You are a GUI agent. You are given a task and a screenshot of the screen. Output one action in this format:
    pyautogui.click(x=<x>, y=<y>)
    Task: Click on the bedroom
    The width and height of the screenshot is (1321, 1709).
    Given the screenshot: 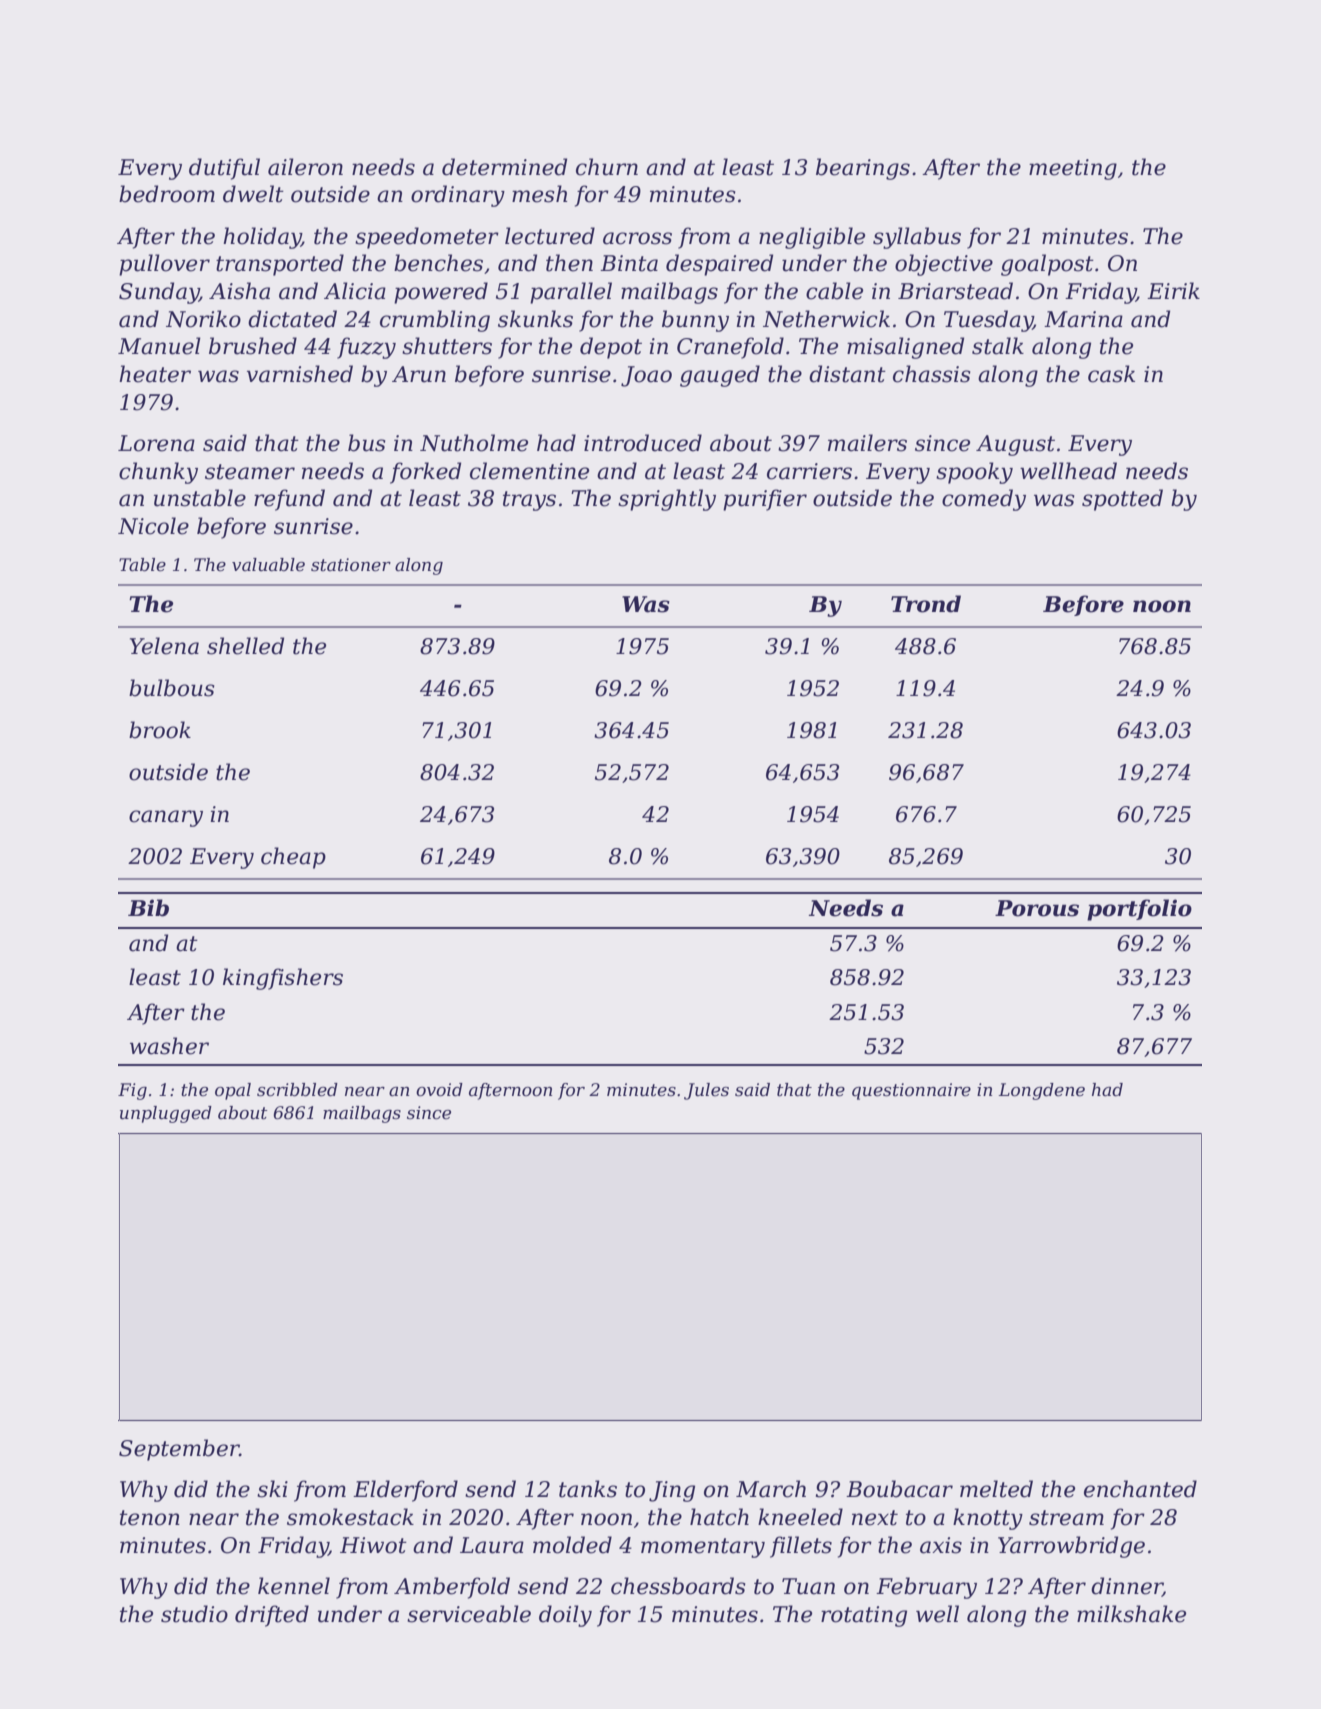 What is the action you would take?
    pyautogui.click(x=167, y=194)
